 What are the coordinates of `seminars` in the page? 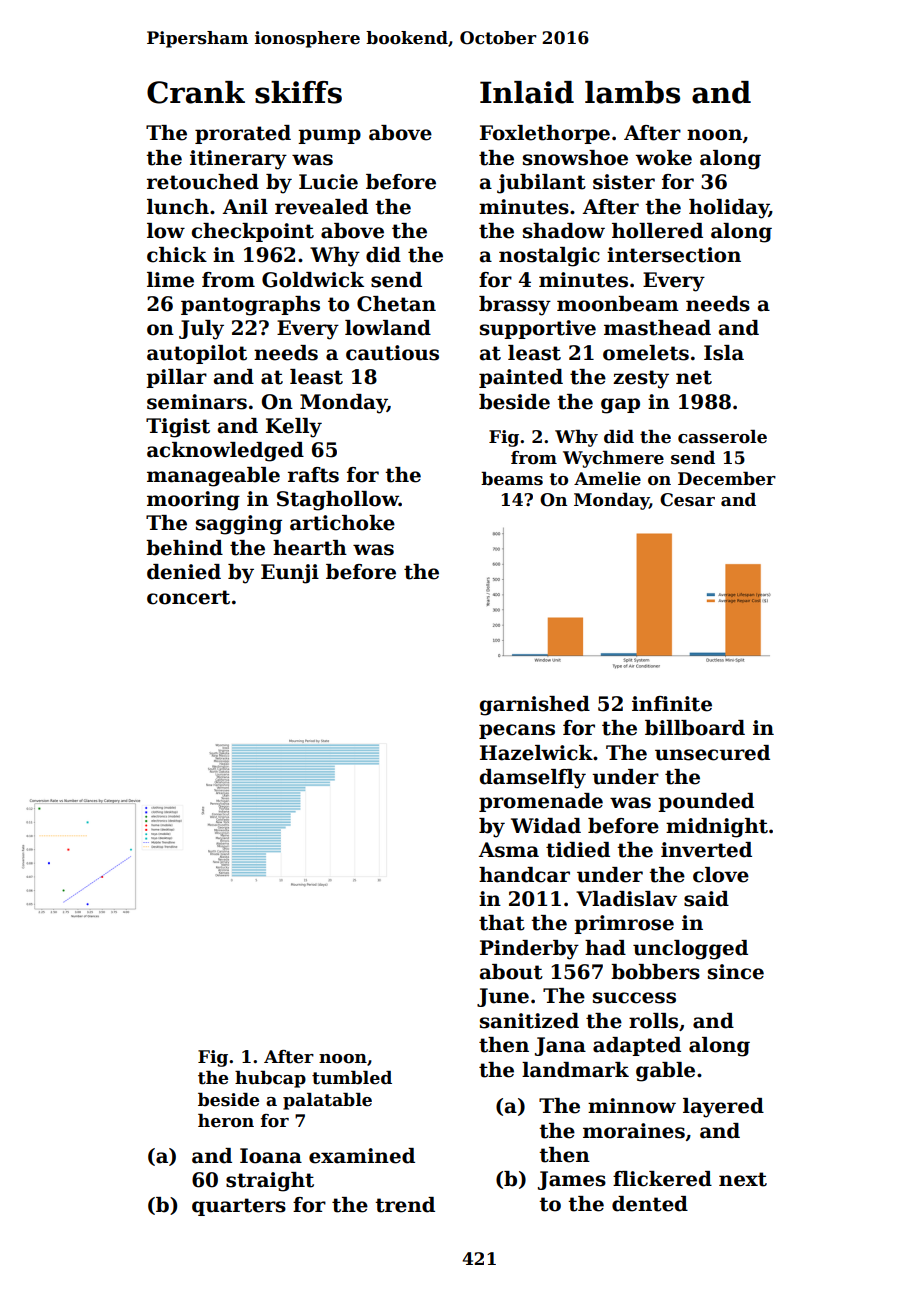 It's located at (197, 402).
